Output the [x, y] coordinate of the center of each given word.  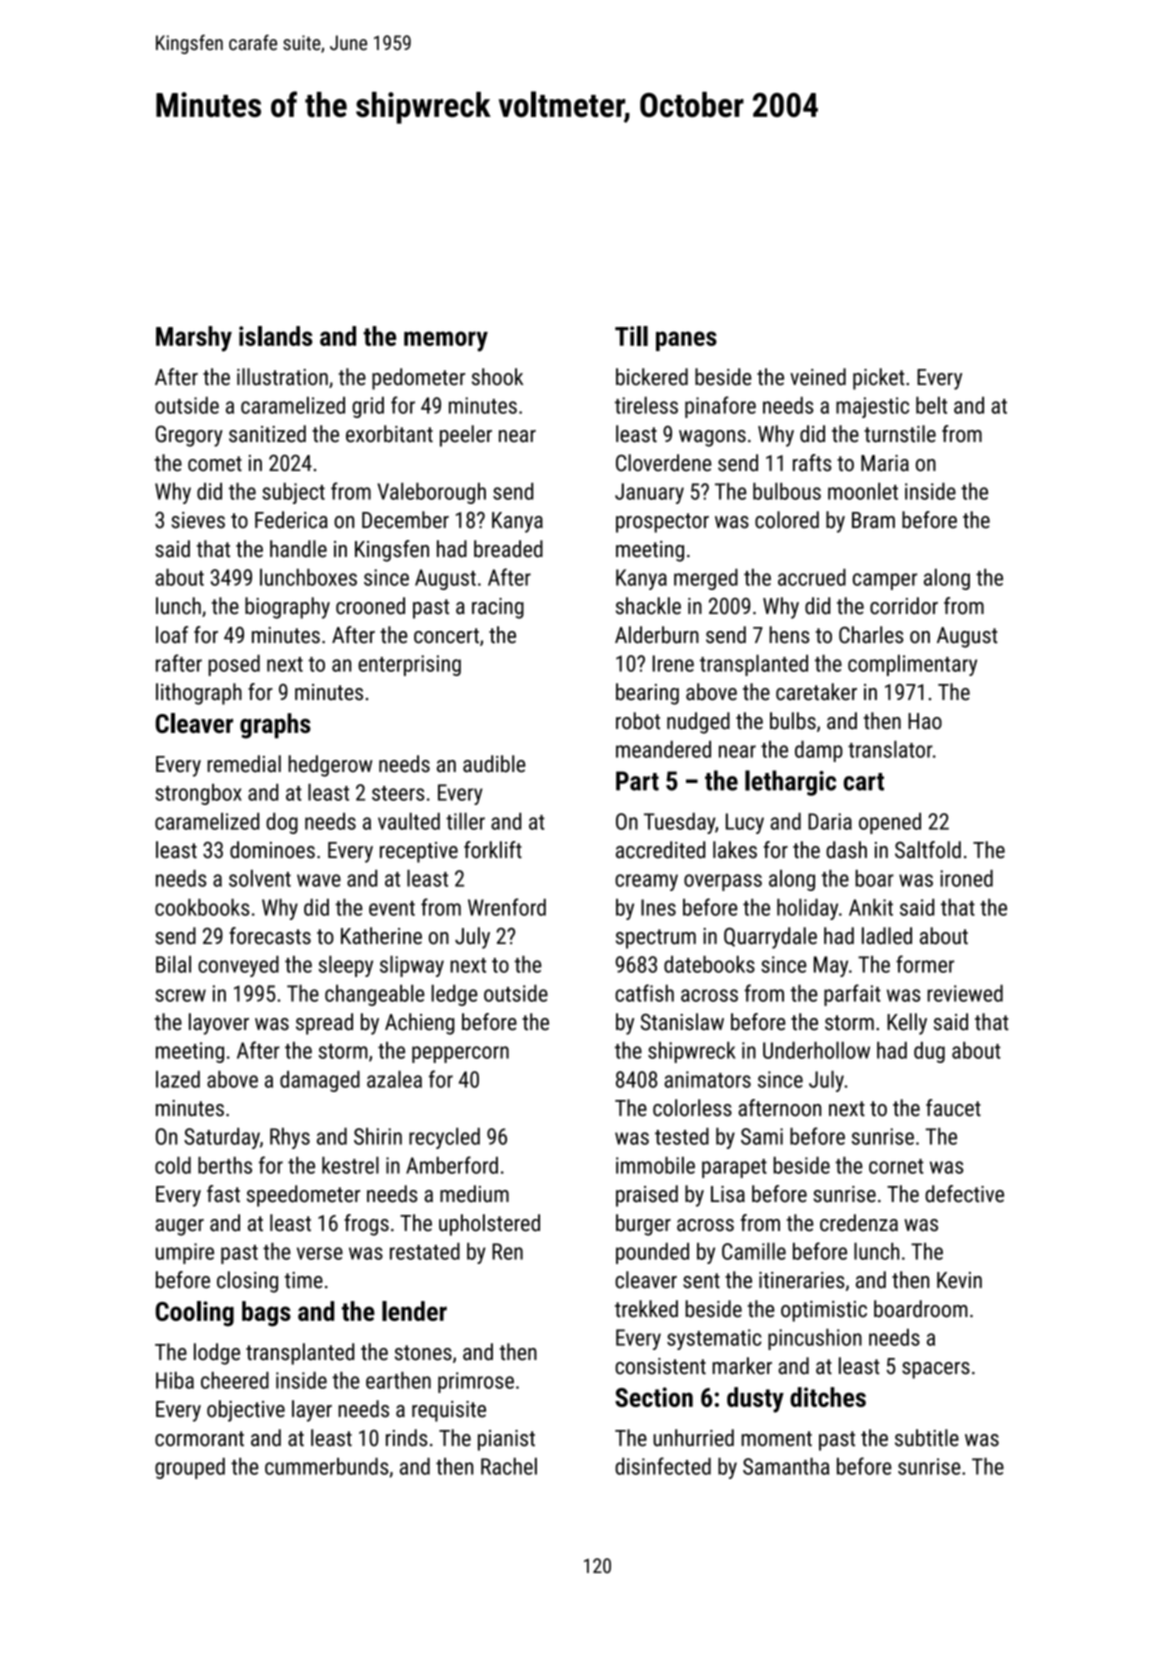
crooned [370, 606]
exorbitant [389, 434]
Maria [885, 463]
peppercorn [460, 1054]
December [405, 520]
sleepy [346, 966]
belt [931, 405]
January [649, 493]
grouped [190, 1468]
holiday [807, 909]
